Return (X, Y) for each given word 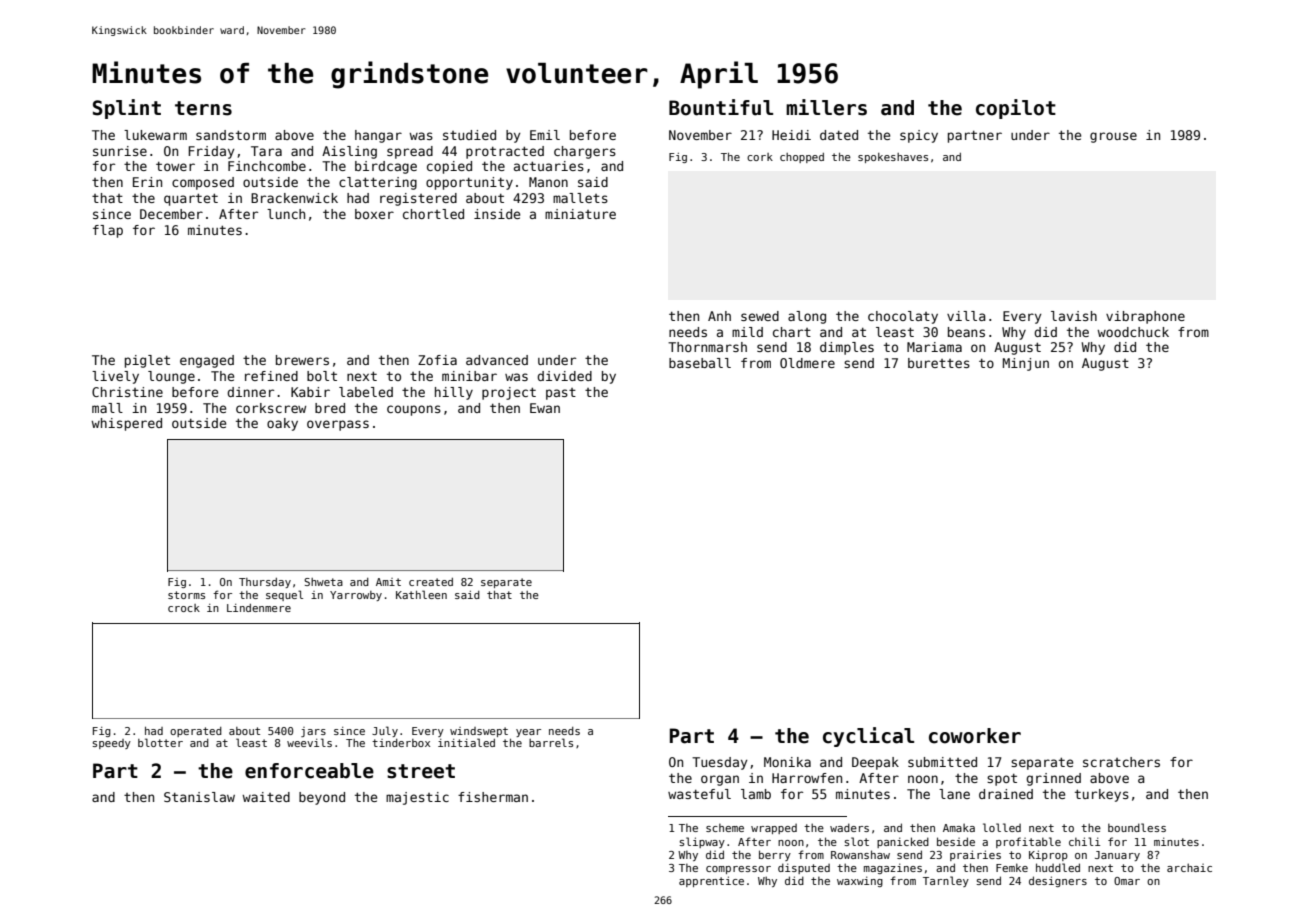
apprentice (711, 881)
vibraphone (1145, 317)
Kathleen (421, 594)
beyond (322, 798)
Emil (545, 135)
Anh (719, 316)
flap (108, 231)
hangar (378, 136)
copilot (1016, 109)
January (1117, 856)
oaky (282, 424)
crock (184, 608)
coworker (975, 736)
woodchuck (1133, 332)
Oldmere (807, 363)
